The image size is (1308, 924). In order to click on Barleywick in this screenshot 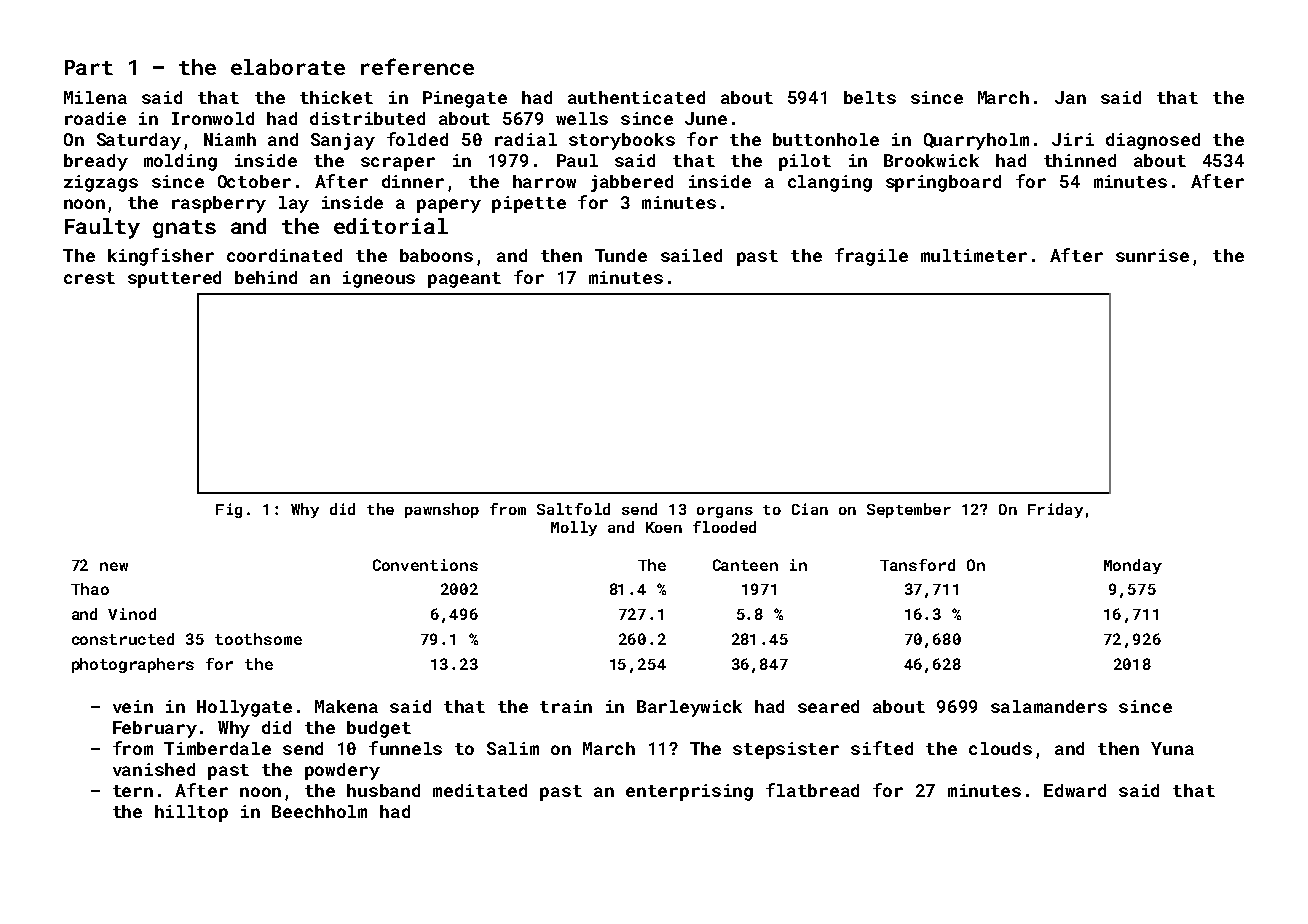, I will do `click(689, 708)`.
